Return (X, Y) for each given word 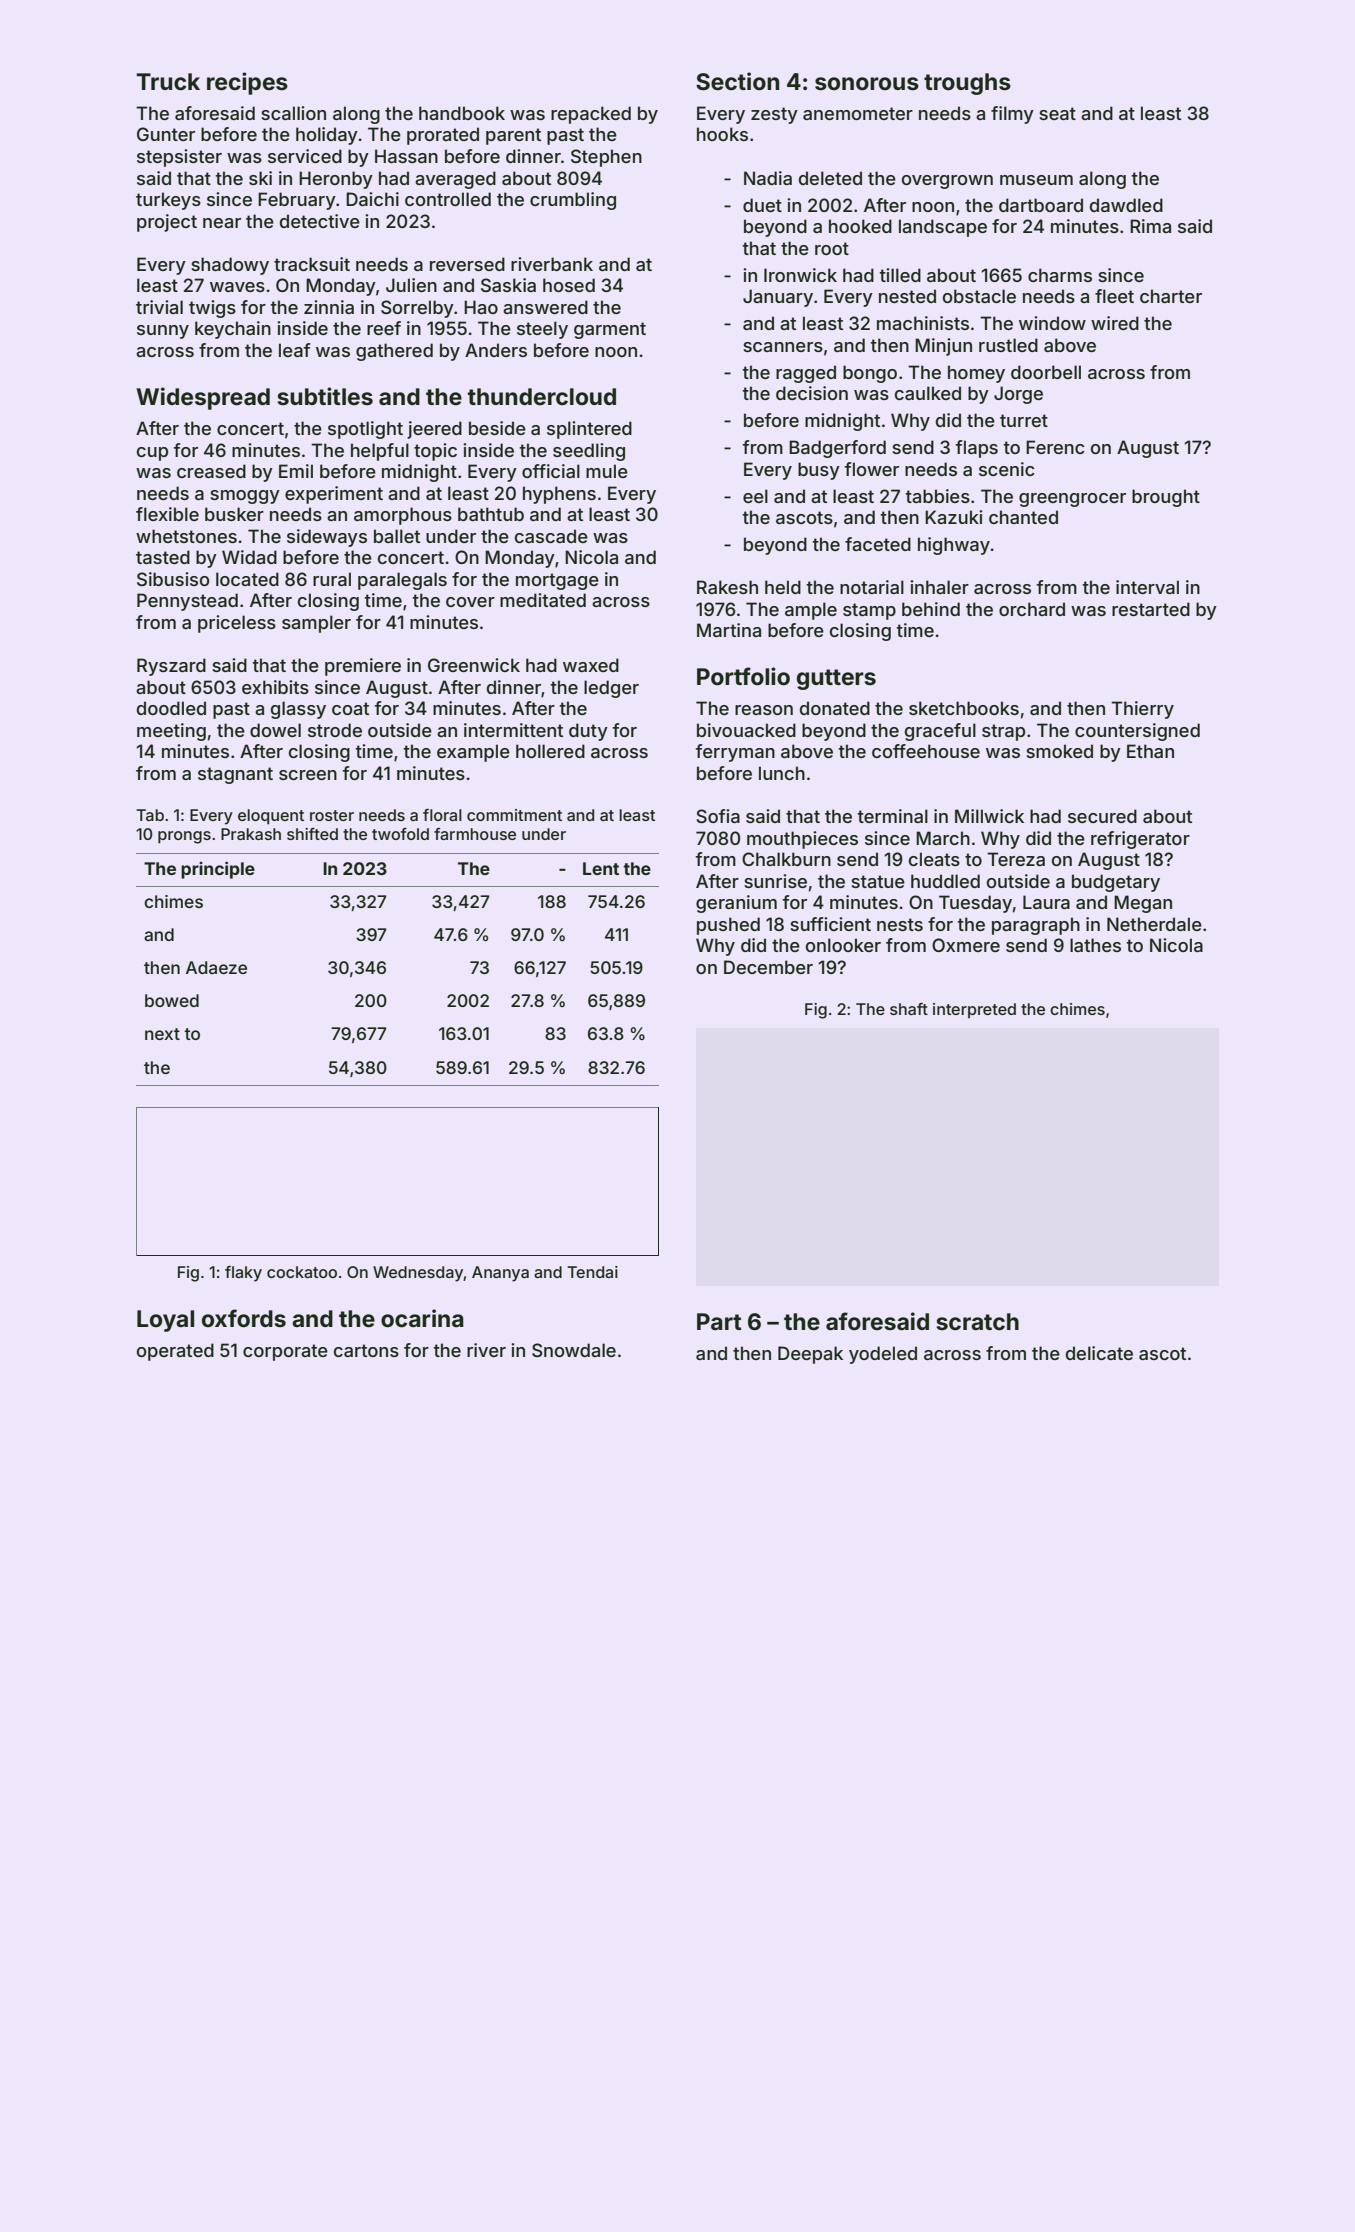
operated (175, 1352)
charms (1060, 275)
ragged (806, 374)
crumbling (573, 201)
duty (588, 732)
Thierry (1142, 710)
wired (1115, 323)
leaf (295, 350)
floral (442, 815)
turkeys (168, 201)
